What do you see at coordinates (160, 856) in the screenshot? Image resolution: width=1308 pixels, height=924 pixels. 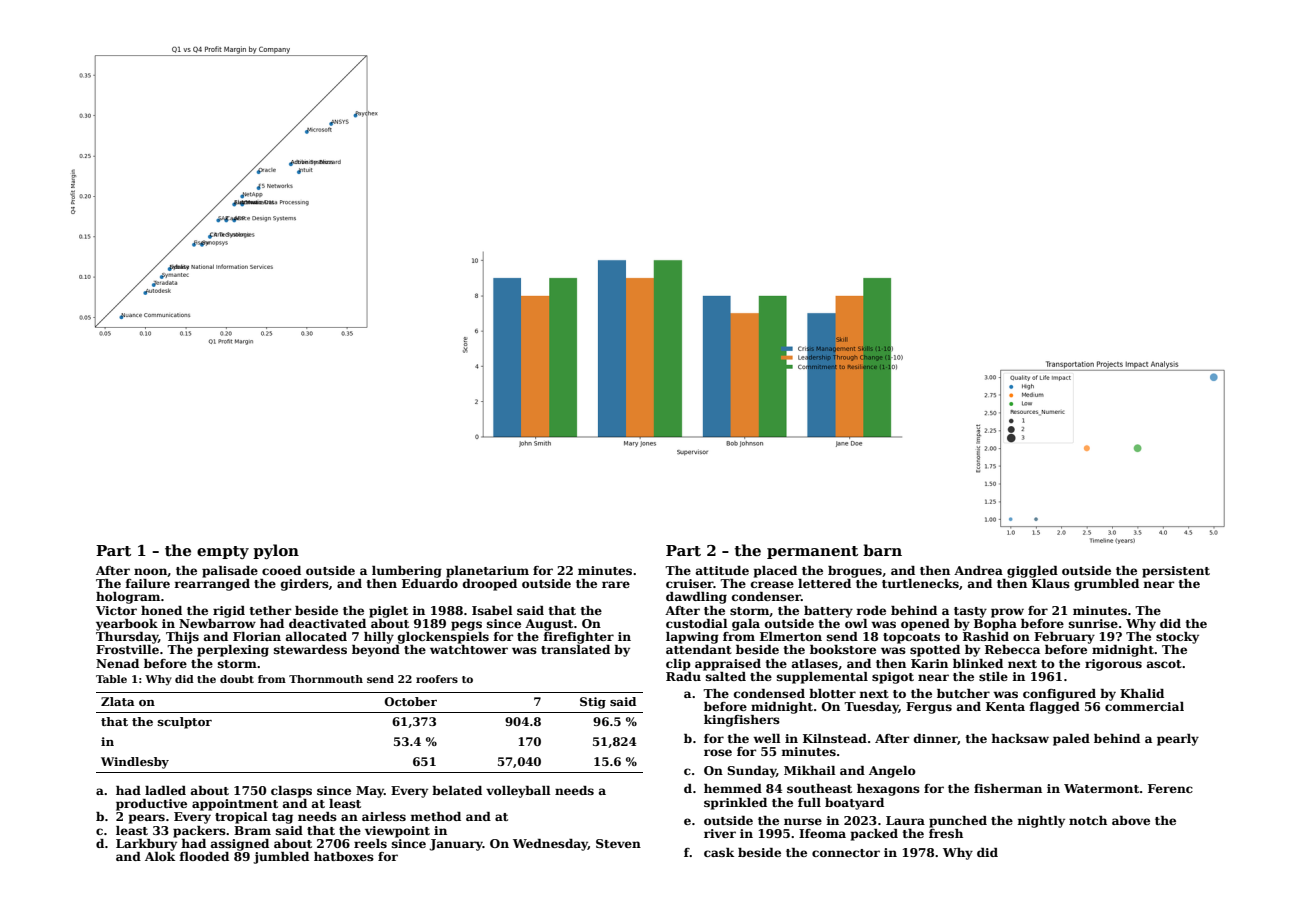 I see `Alok` at bounding box center [160, 856].
